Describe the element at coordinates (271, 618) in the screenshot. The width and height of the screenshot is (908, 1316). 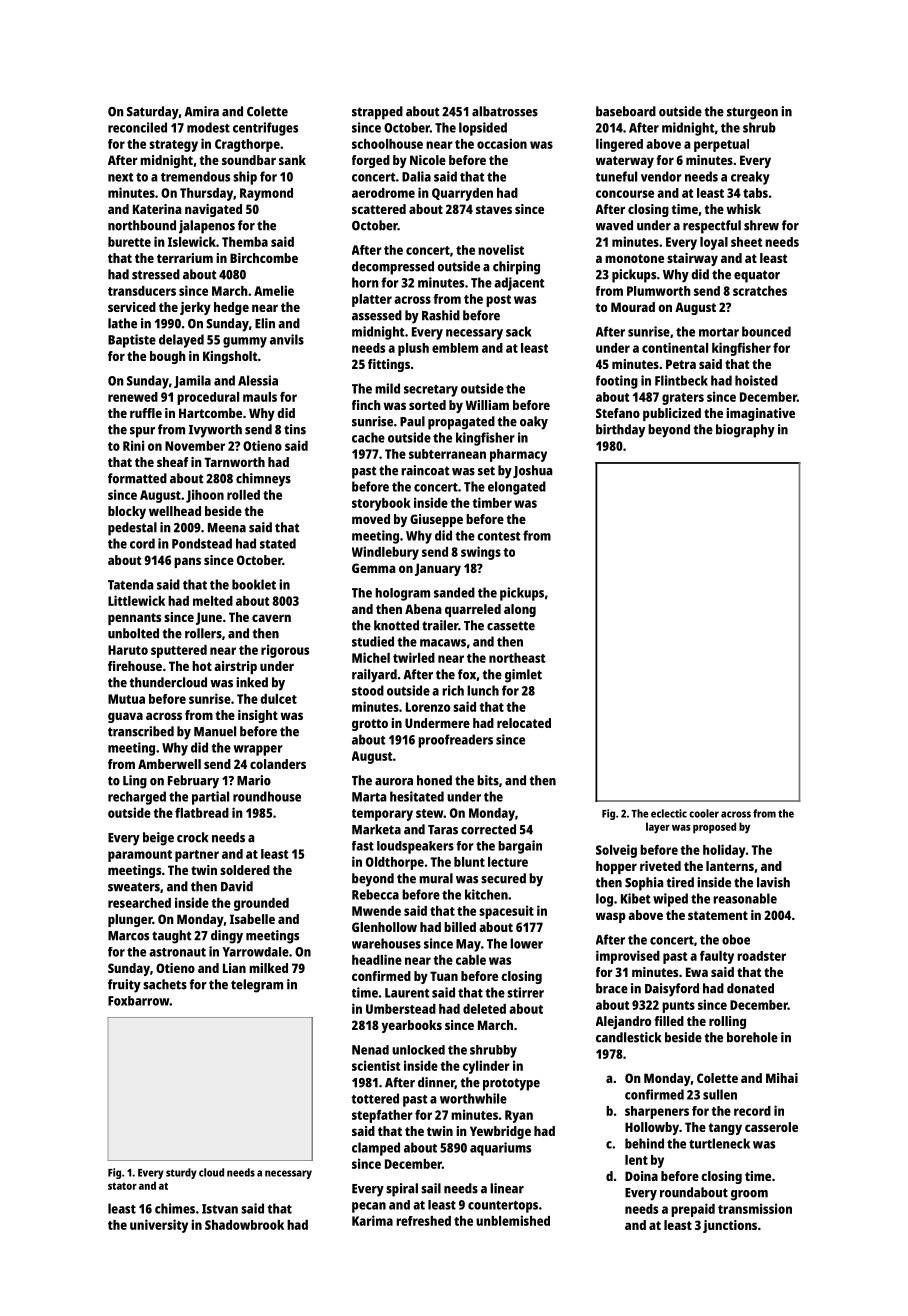
I see `cavern` at that location.
